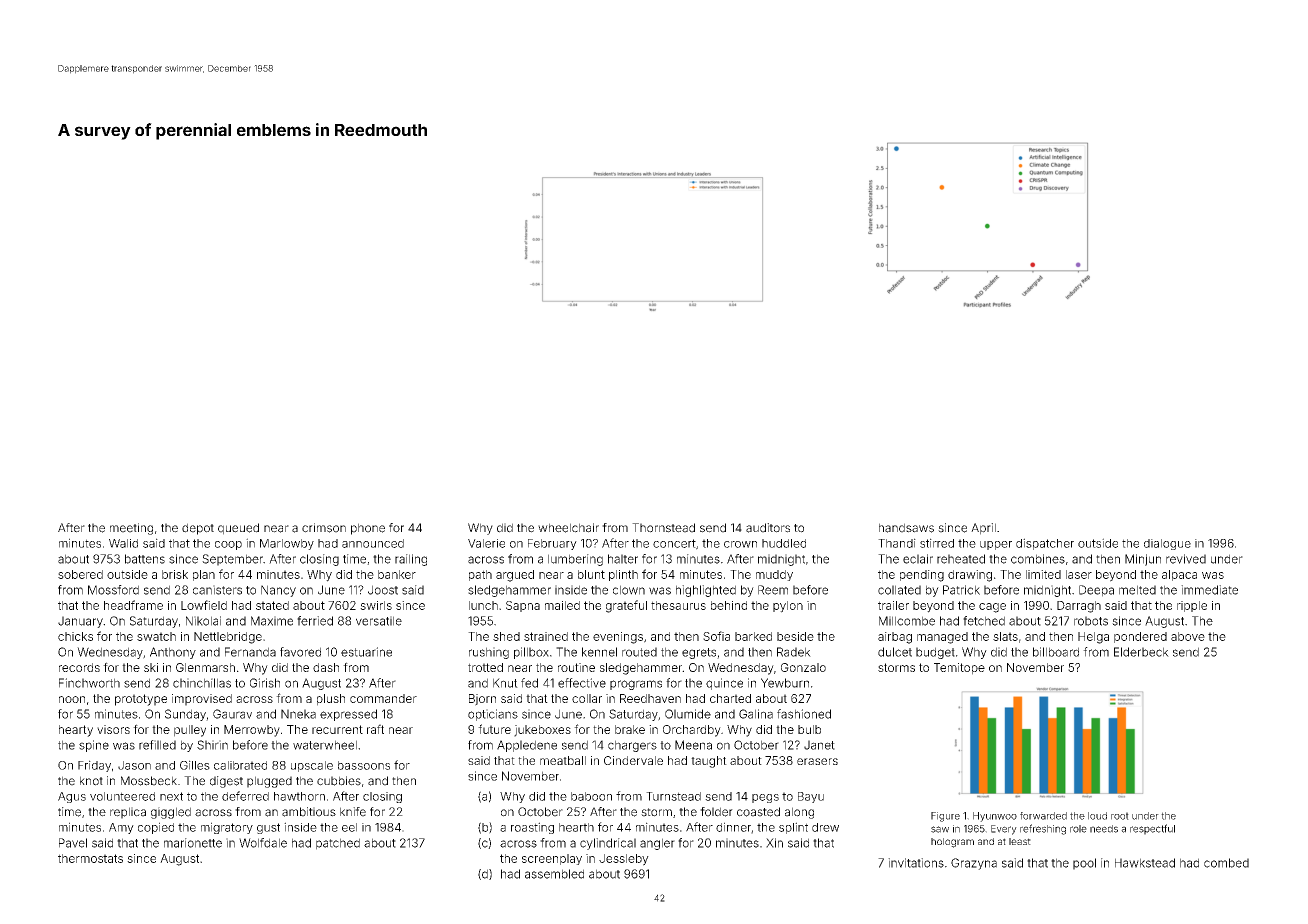  What do you see at coordinates (1104, 829) in the document?
I see `needs` at bounding box center [1104, 829].
